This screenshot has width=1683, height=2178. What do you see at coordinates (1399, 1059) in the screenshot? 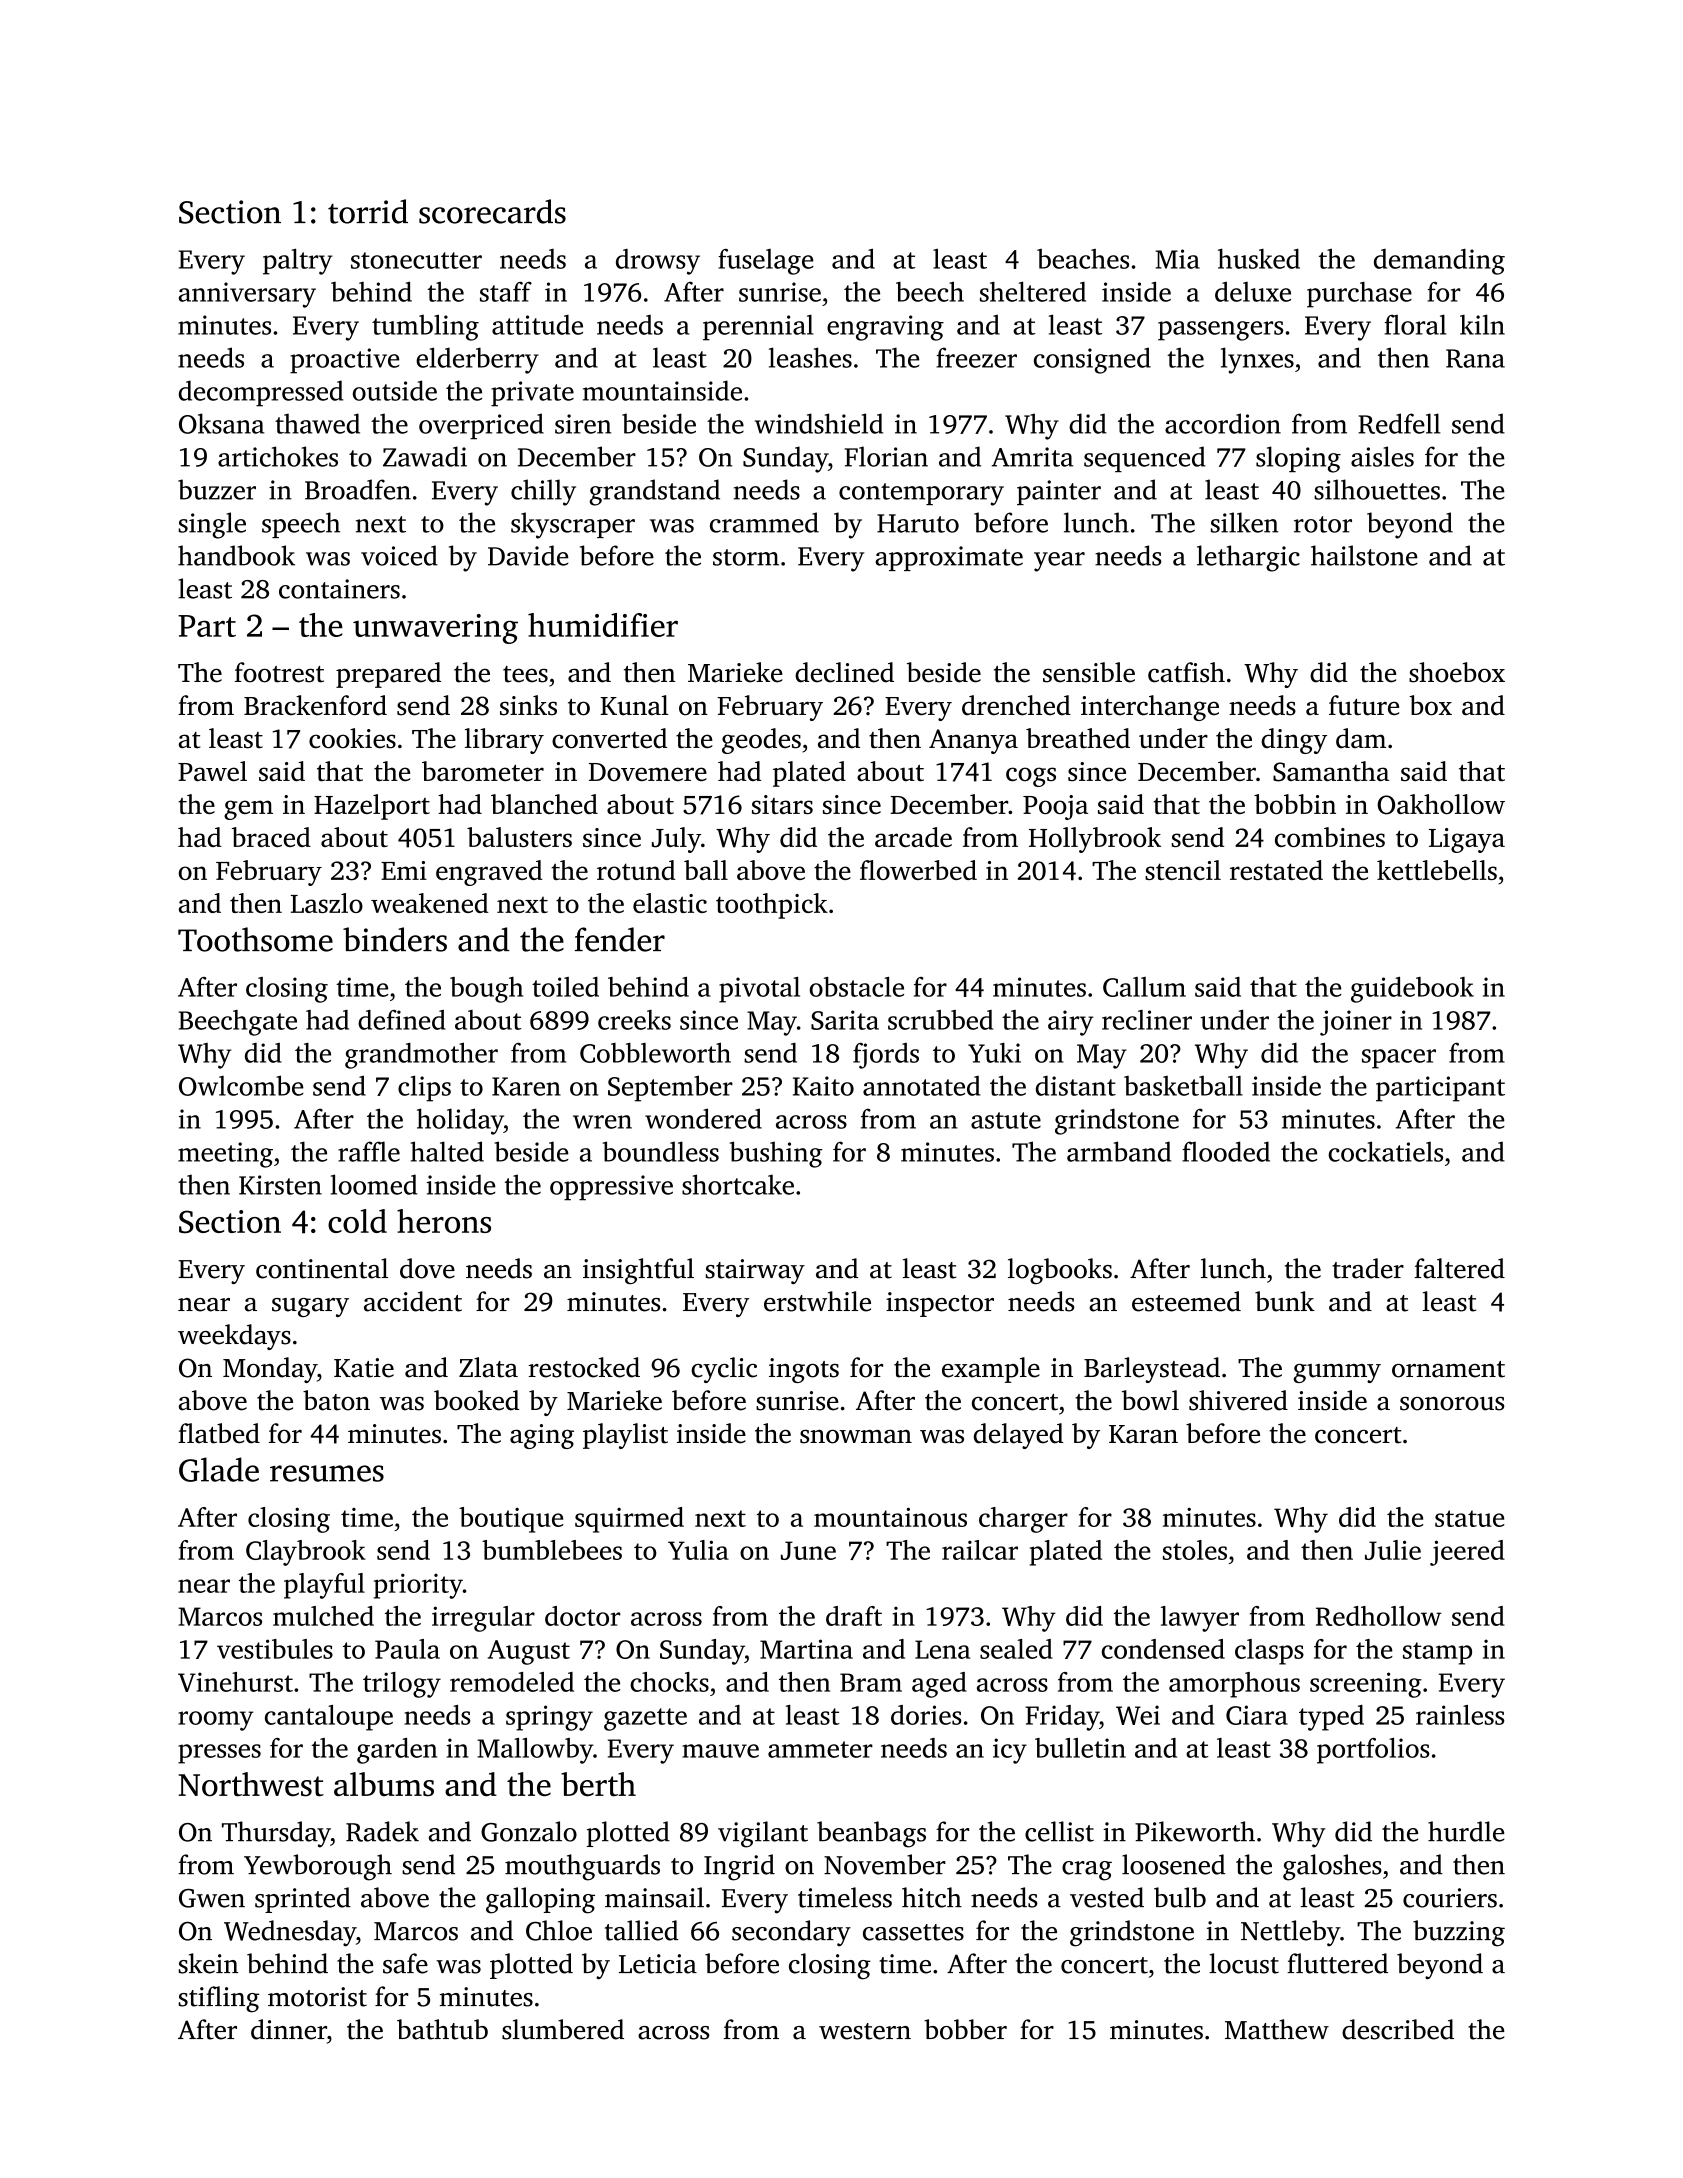
I see `spacer` at bounding box center [1399, 1059].
